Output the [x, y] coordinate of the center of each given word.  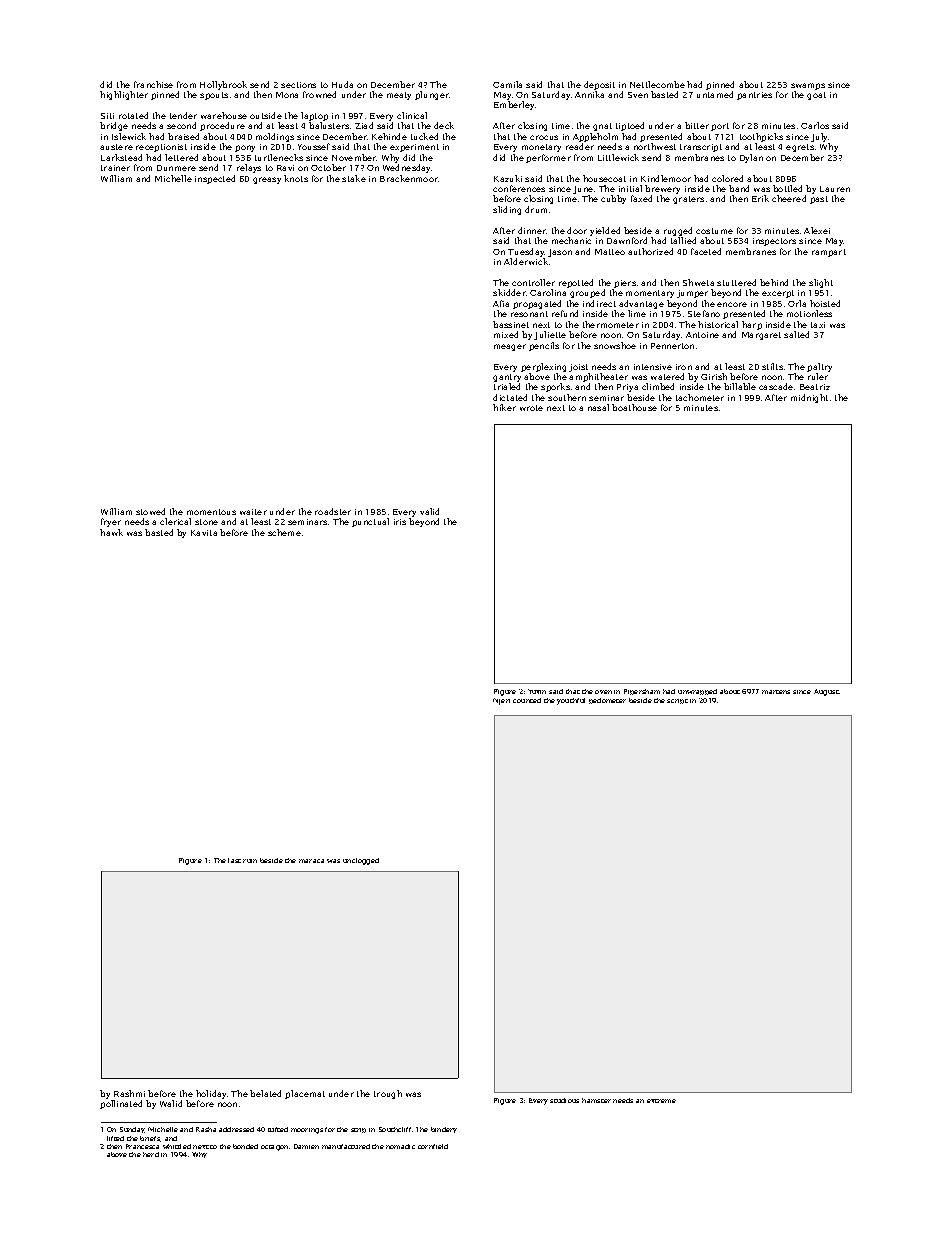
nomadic [400, 1146]
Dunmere [176, 168]
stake [354, 178]
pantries [754, 96]
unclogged [361, 861]
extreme [661, 1101]
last [234, 860]
